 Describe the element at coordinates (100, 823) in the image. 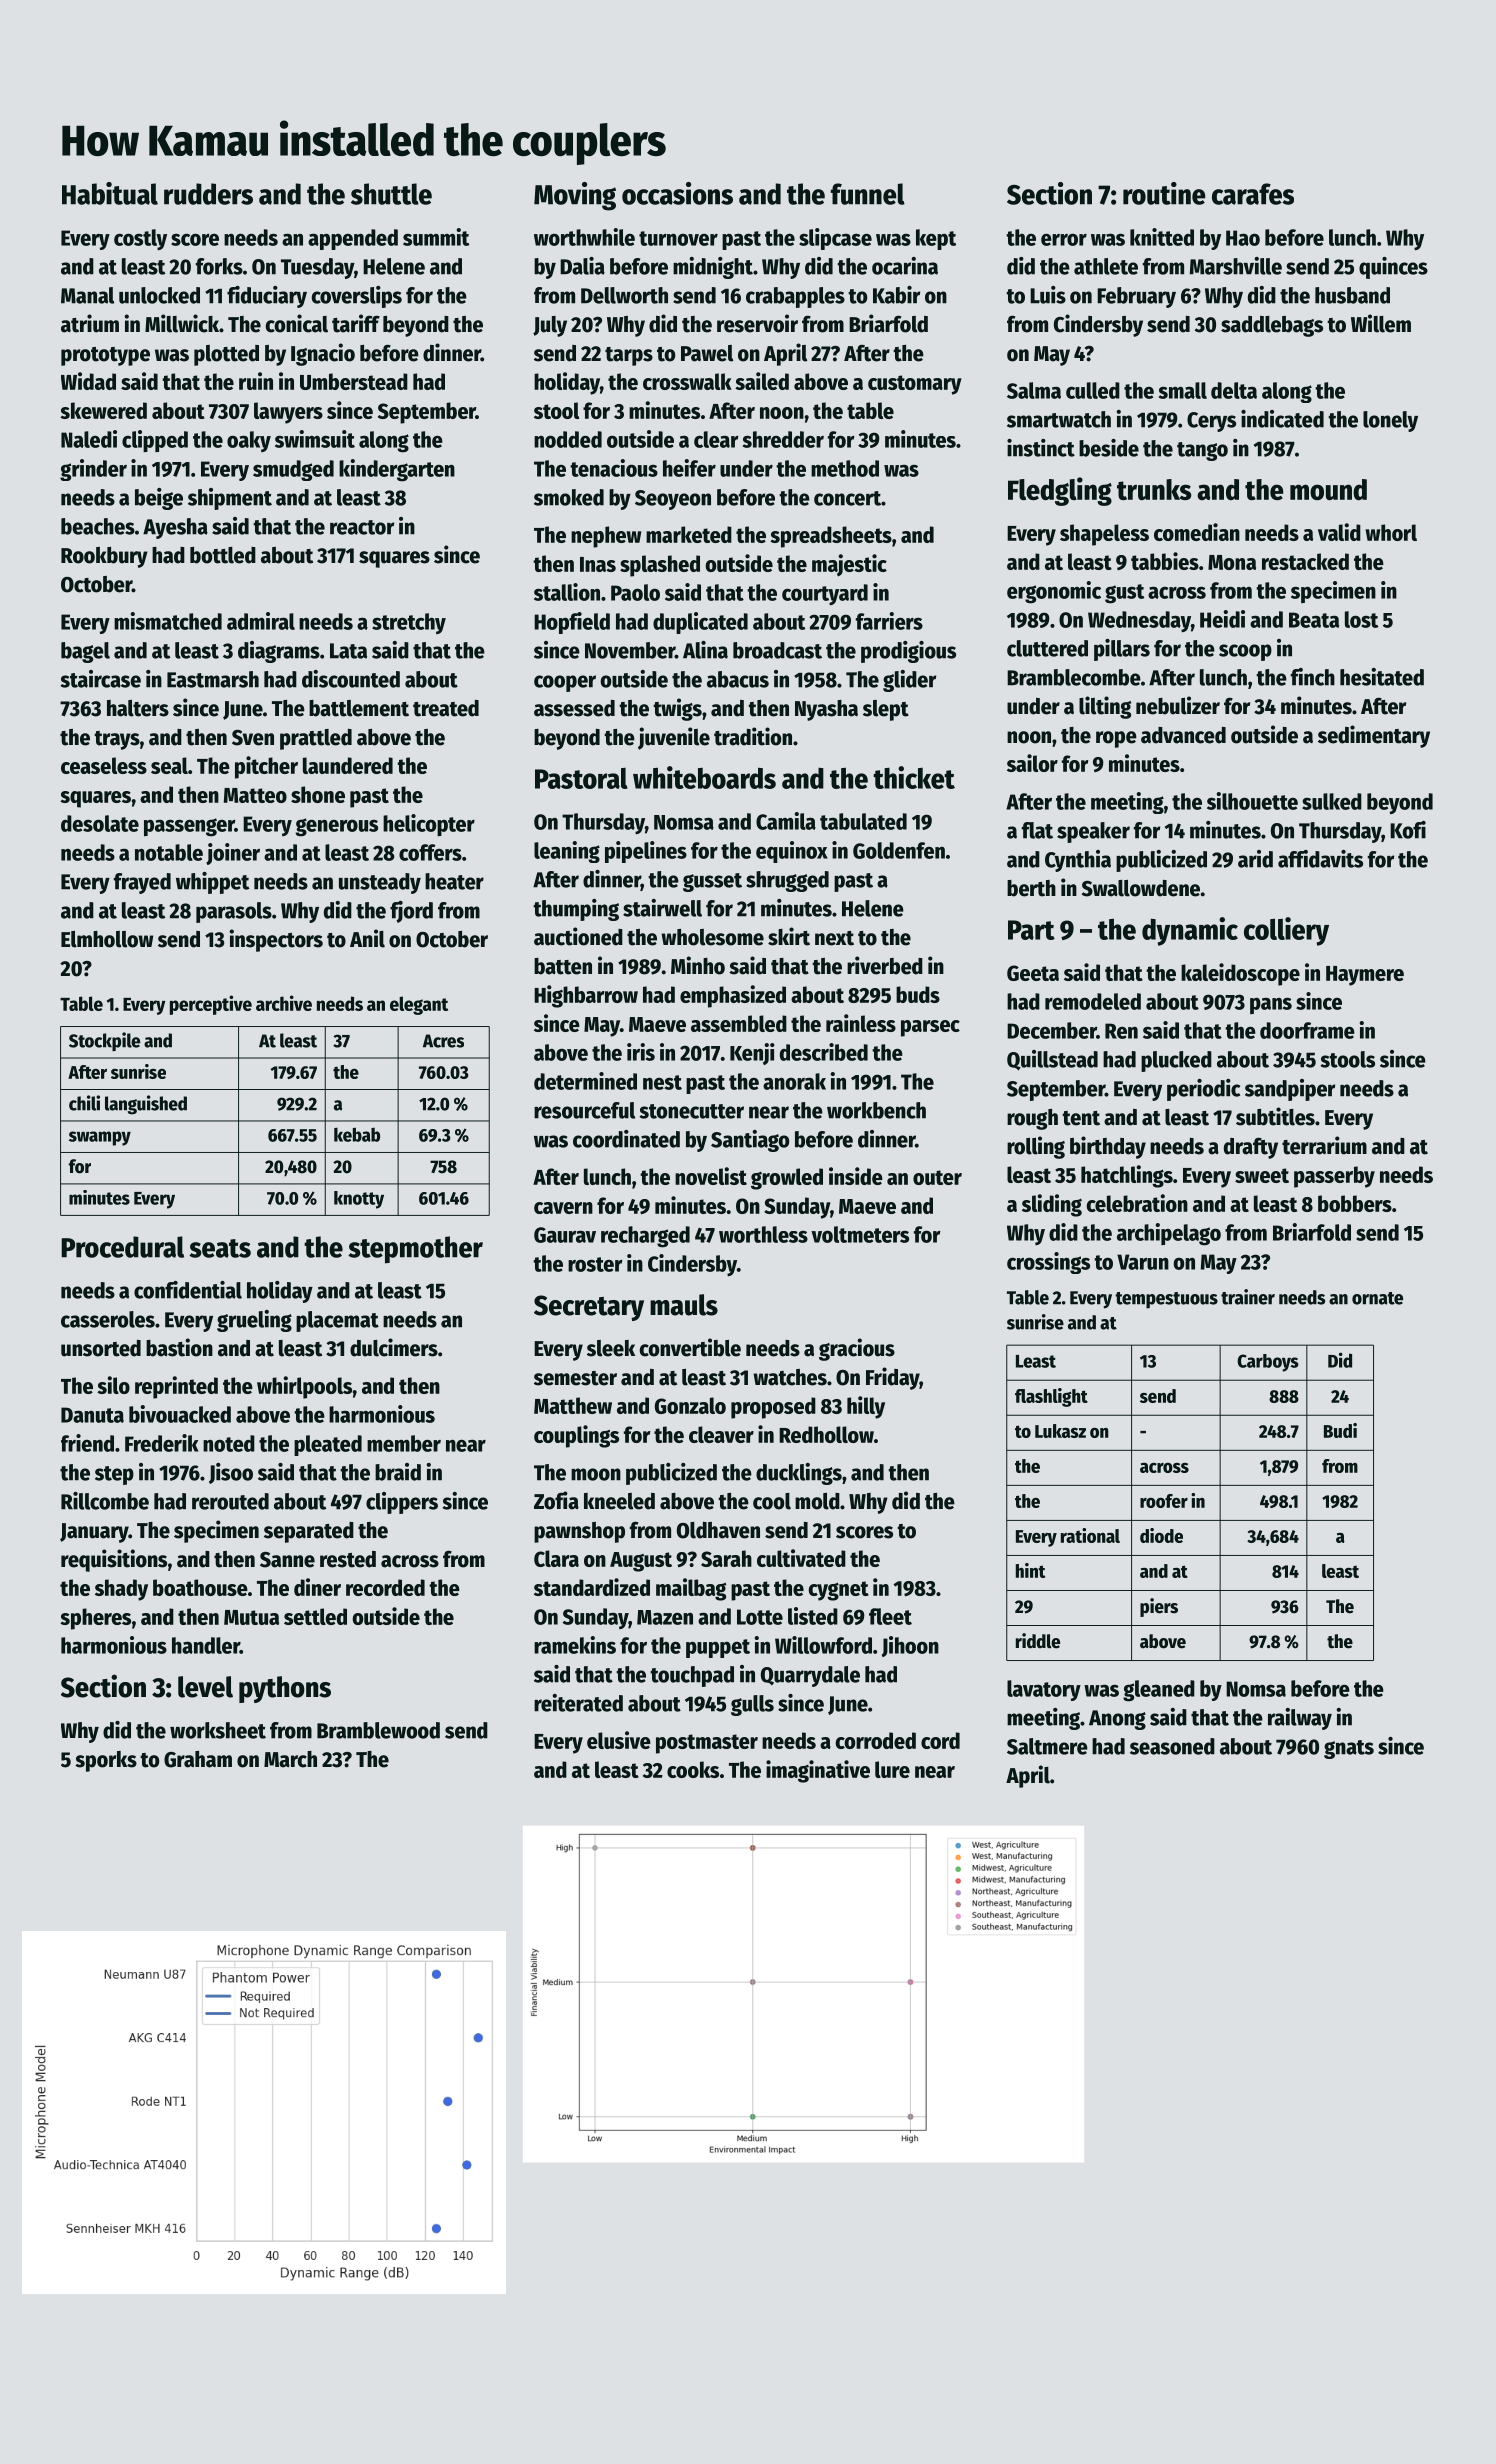

I see `desolate` at that location.
